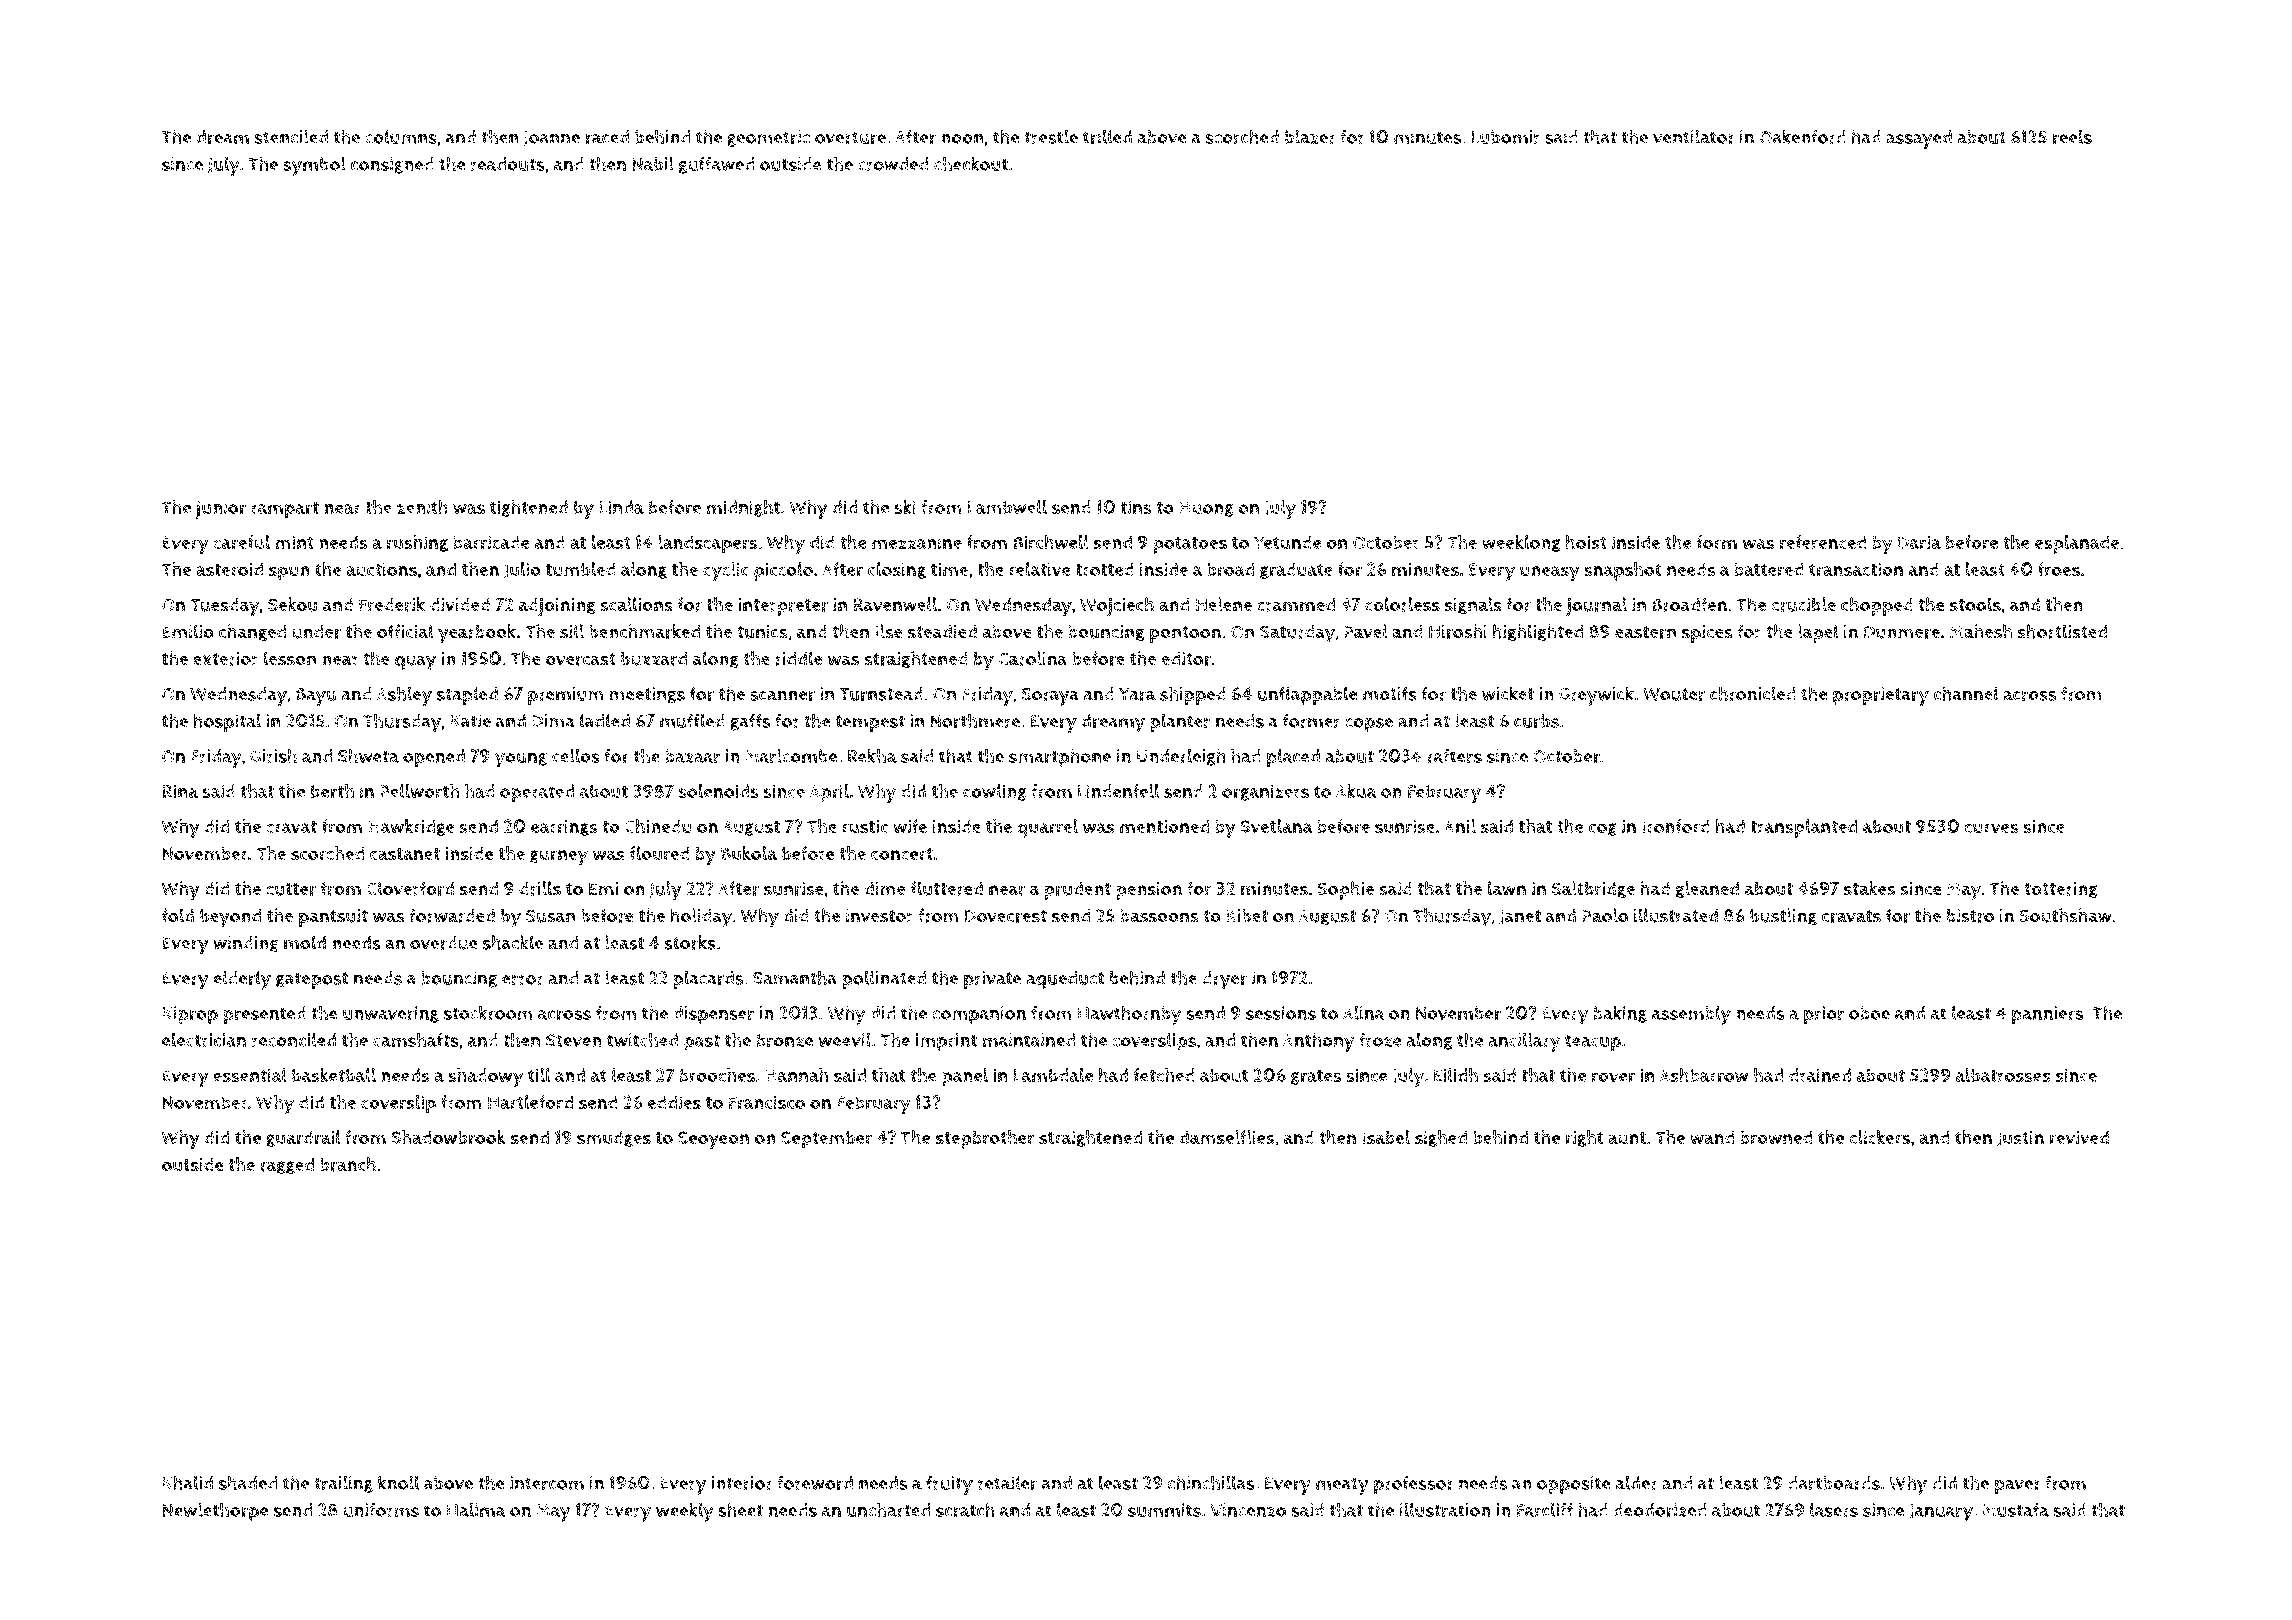 This screenshot has width=2292, height=1620. Describe the element at coordinates (422, 507) in the screenshot. I see `zenith` at that location.
